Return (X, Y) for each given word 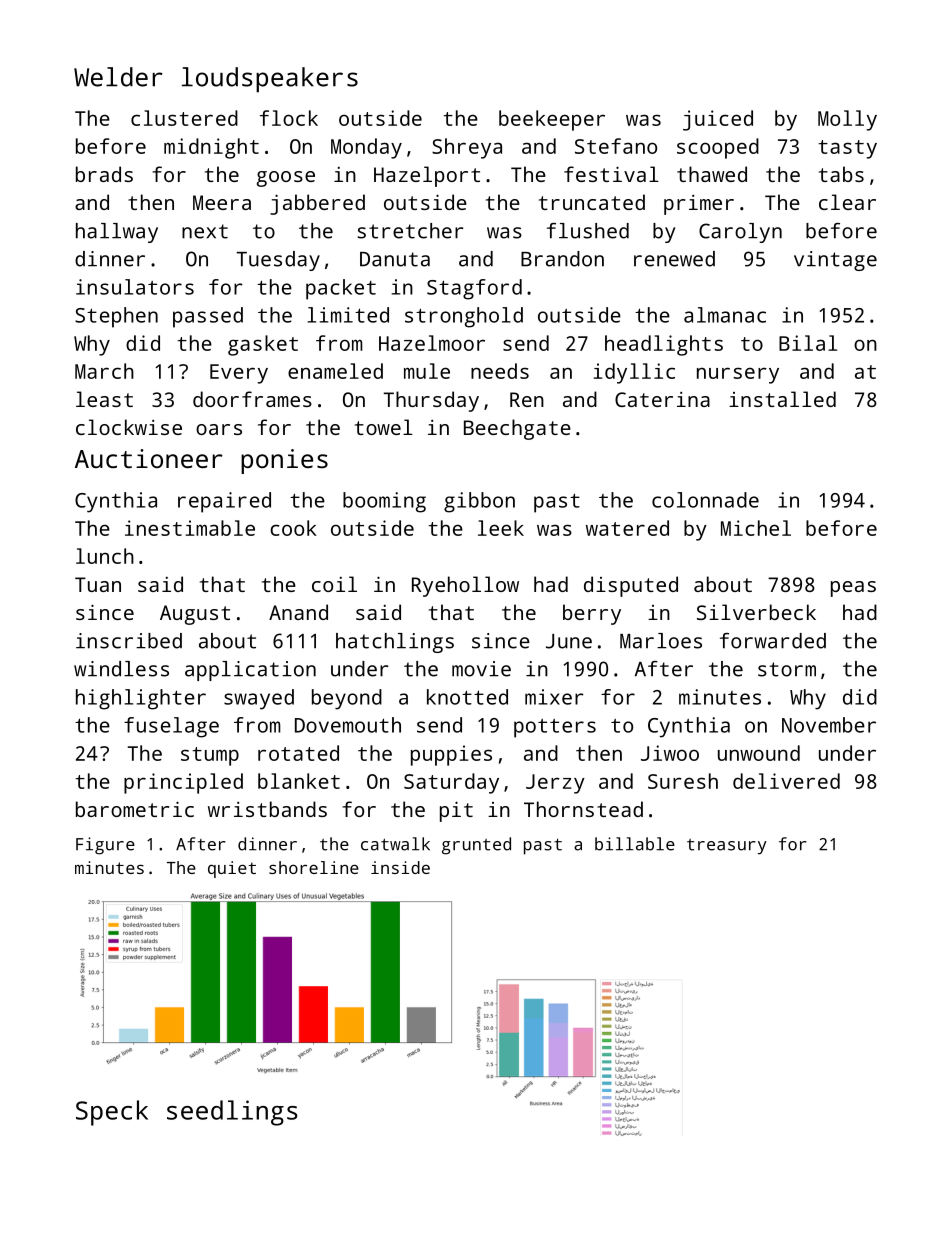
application (250, 671)
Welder (118, 77)
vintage (835, 261)
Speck (112, 1113)
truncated (592, 202)
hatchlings (395, 643)
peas (853, 589)
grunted (476, 846)
